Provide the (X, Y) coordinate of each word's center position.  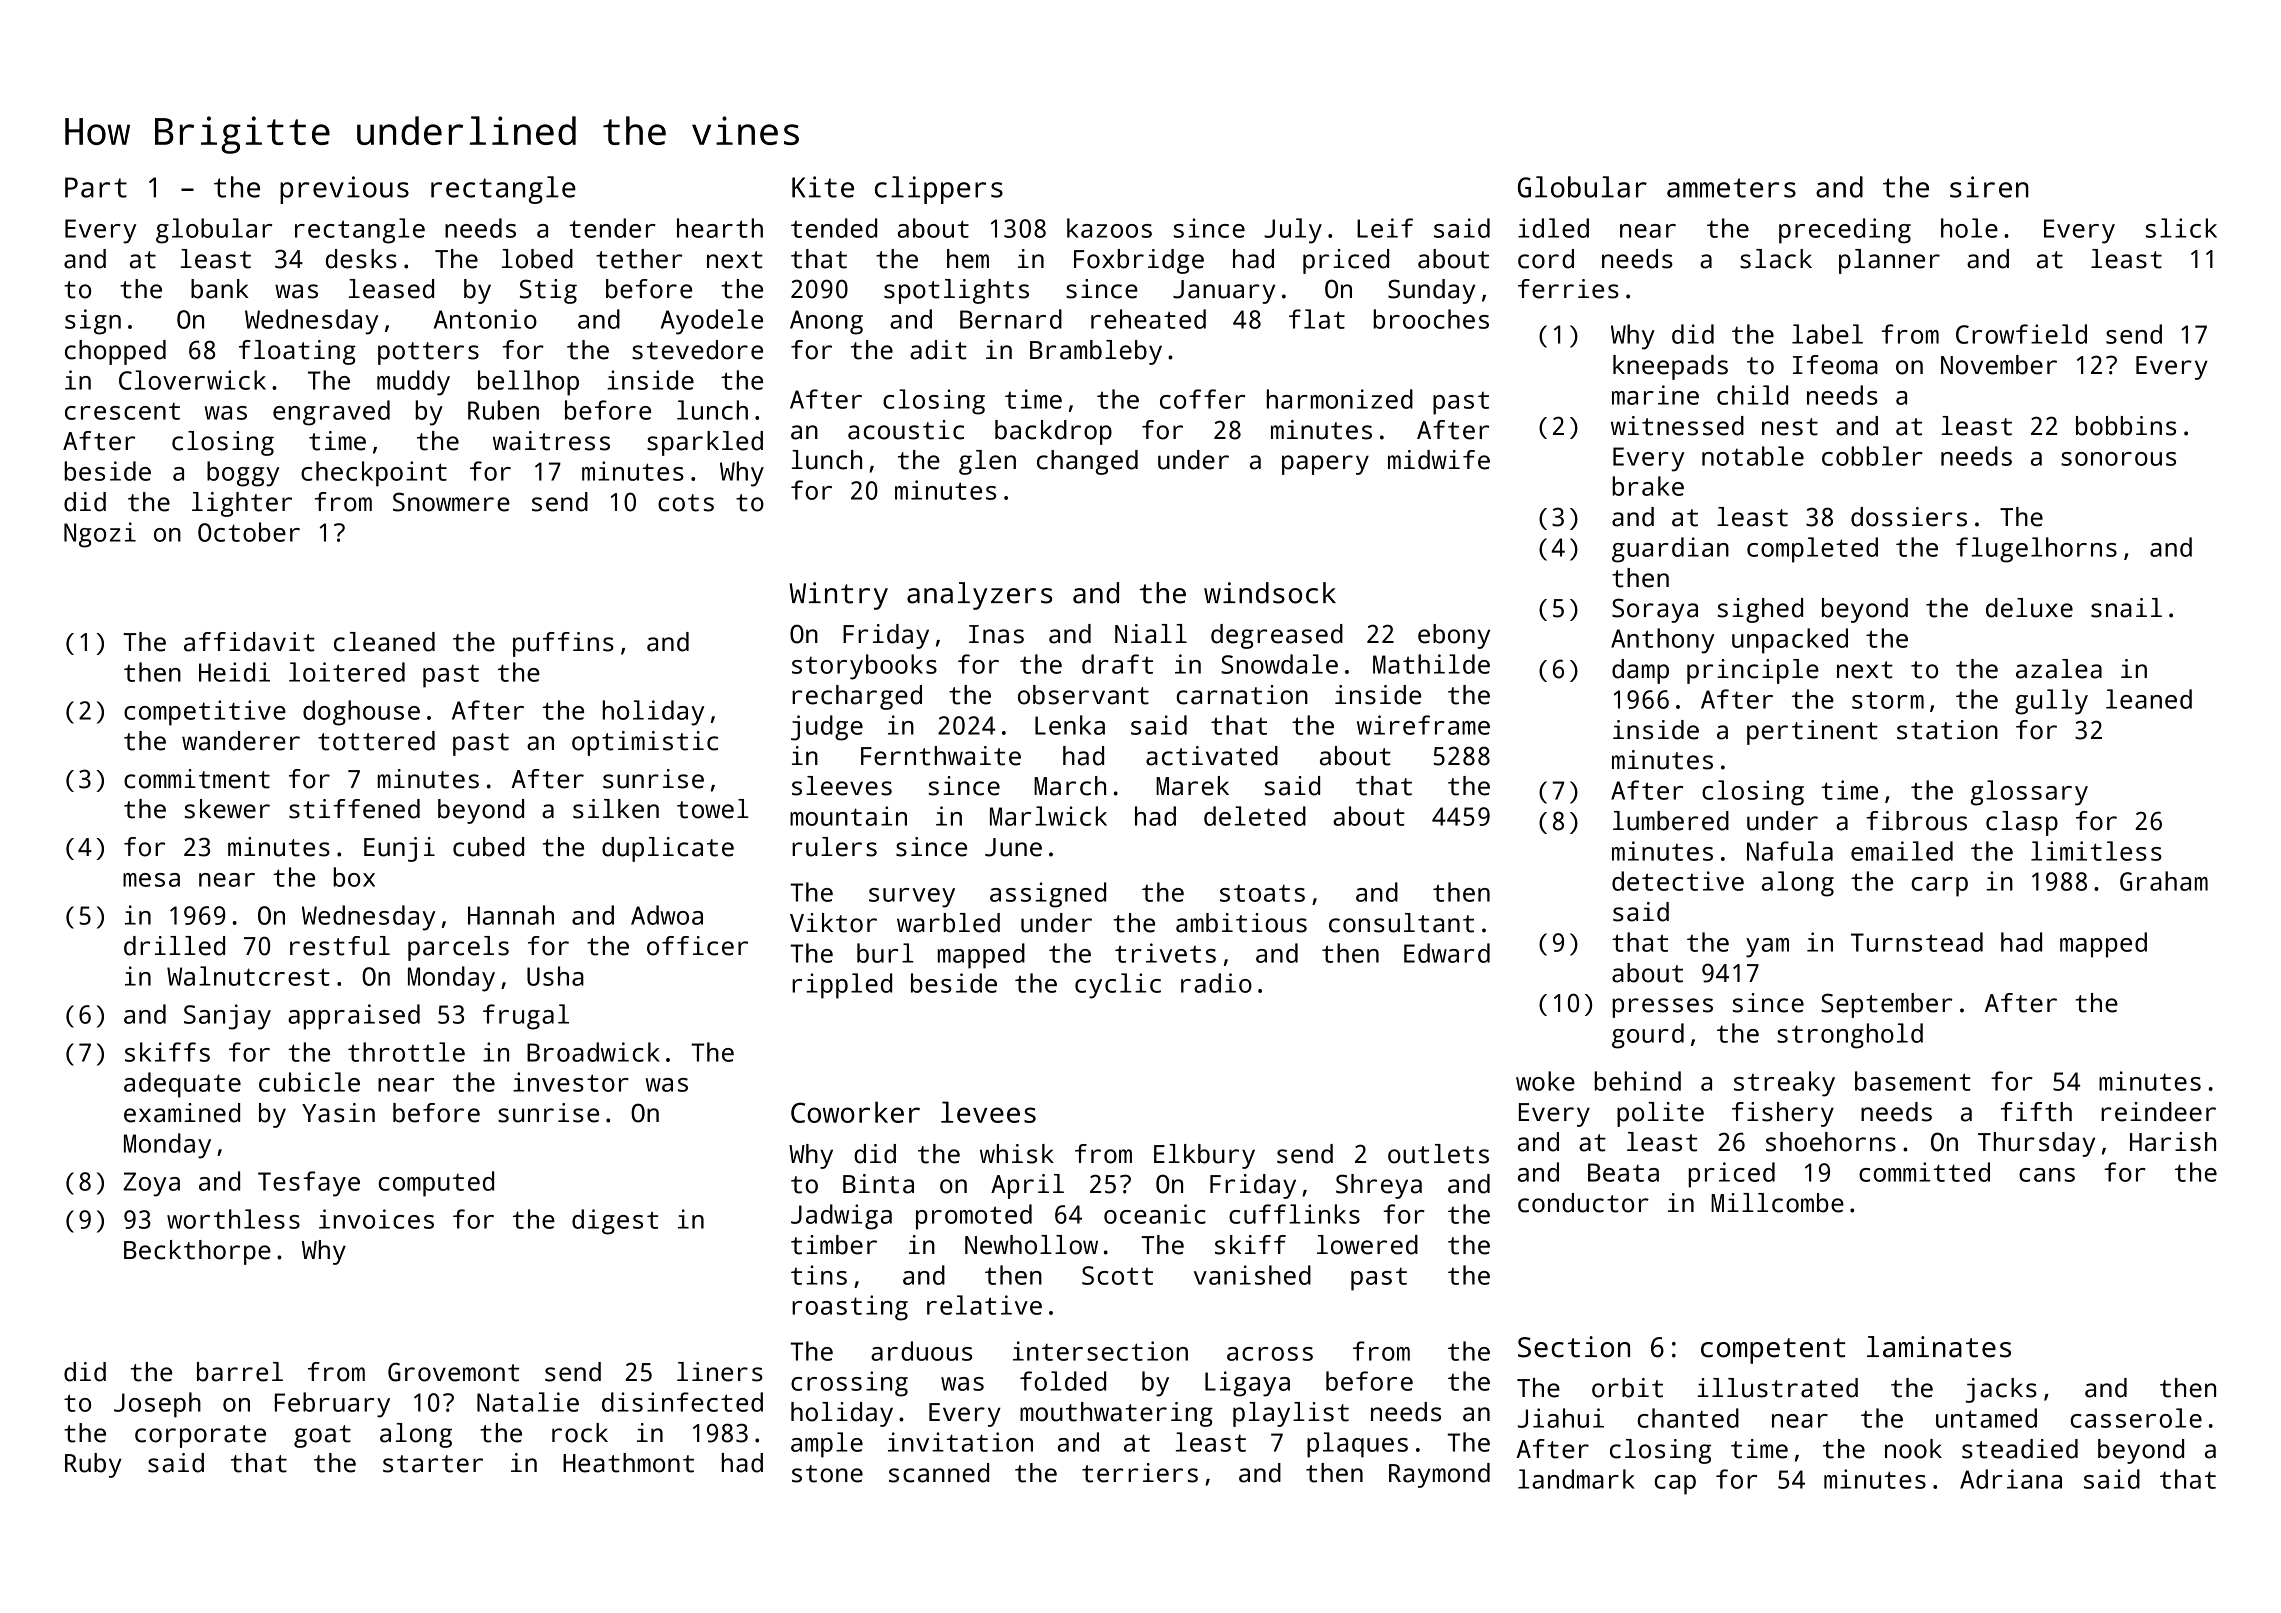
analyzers (979, 596)
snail (2126, 608)
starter (433, 1464)
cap (1675, 1485)
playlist (1291, 1414)
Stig (548, 291)
